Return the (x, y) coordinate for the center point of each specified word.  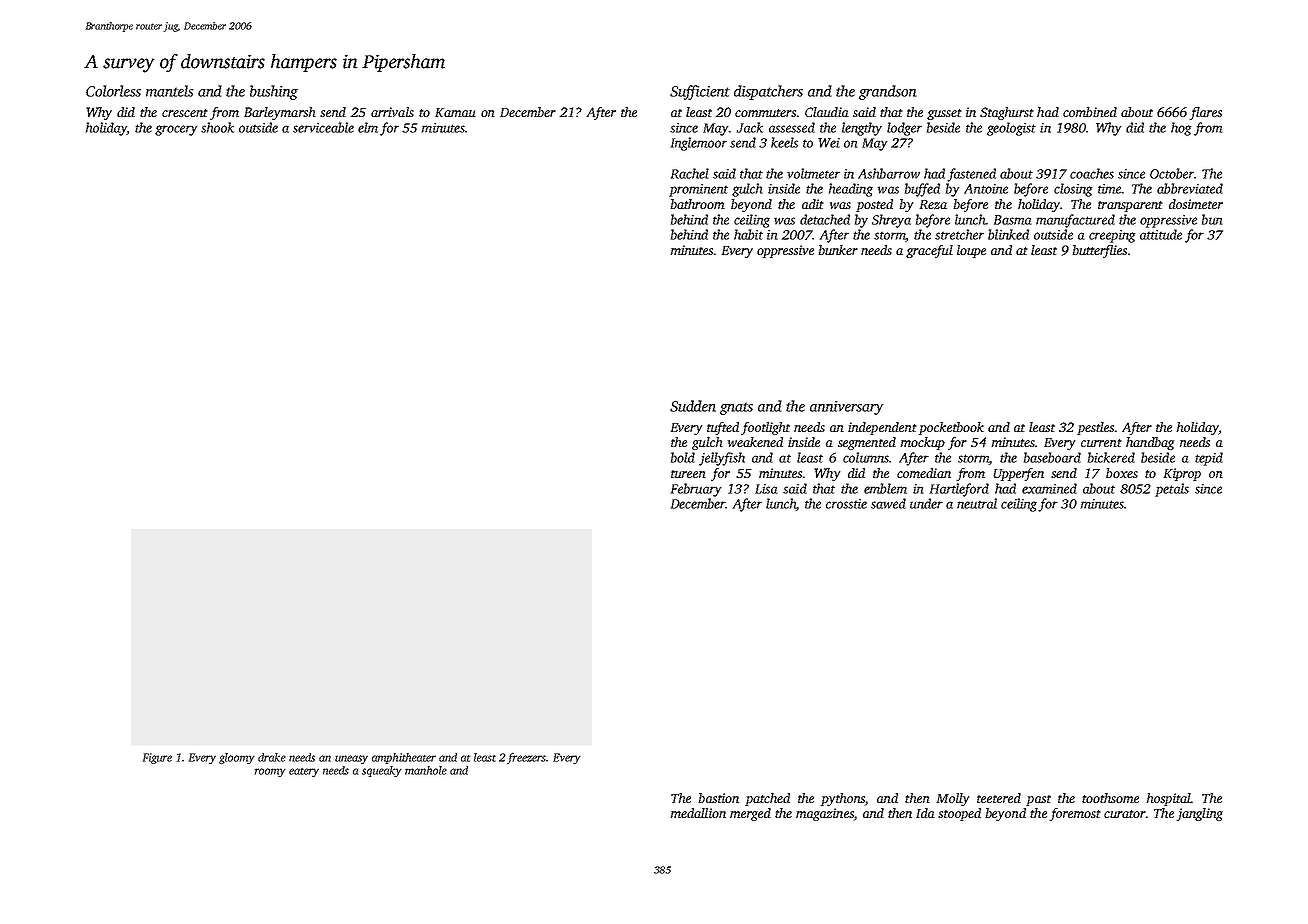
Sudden (693, 406)
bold (683, 457)
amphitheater (404, 758)
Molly (953, 799)
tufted (723, 428)
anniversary (846, 408)
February (696, 490)
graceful (929, 251)
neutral (977, 503)
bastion (719, 798)
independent (882, 428)
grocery (176, 130)
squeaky (382, 771)
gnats (736, 408)
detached (825, 219)
